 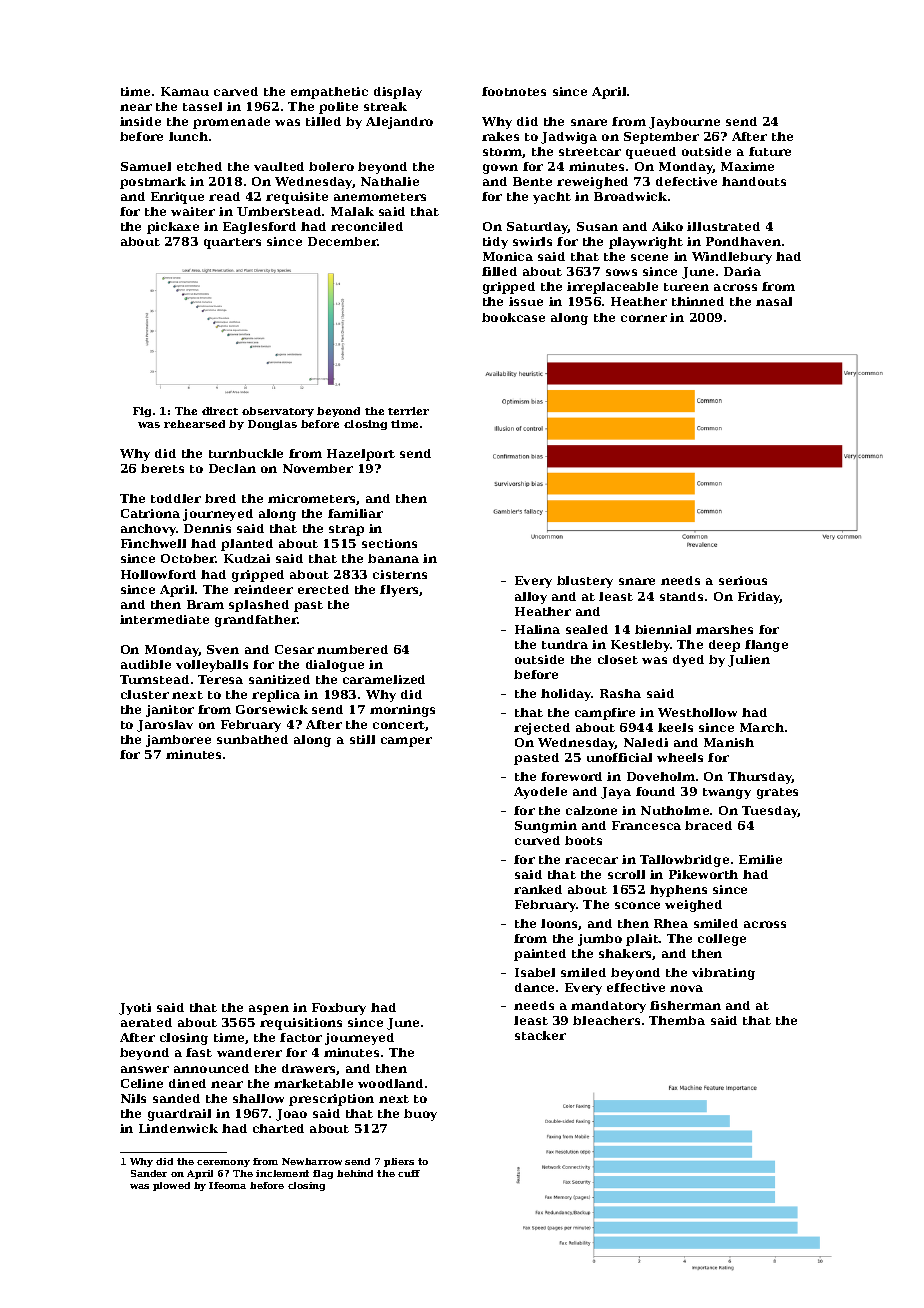 What do you see at coordinates (540, 793) in the image?
I see `Ayodele` at bounding box center [540, 793].
